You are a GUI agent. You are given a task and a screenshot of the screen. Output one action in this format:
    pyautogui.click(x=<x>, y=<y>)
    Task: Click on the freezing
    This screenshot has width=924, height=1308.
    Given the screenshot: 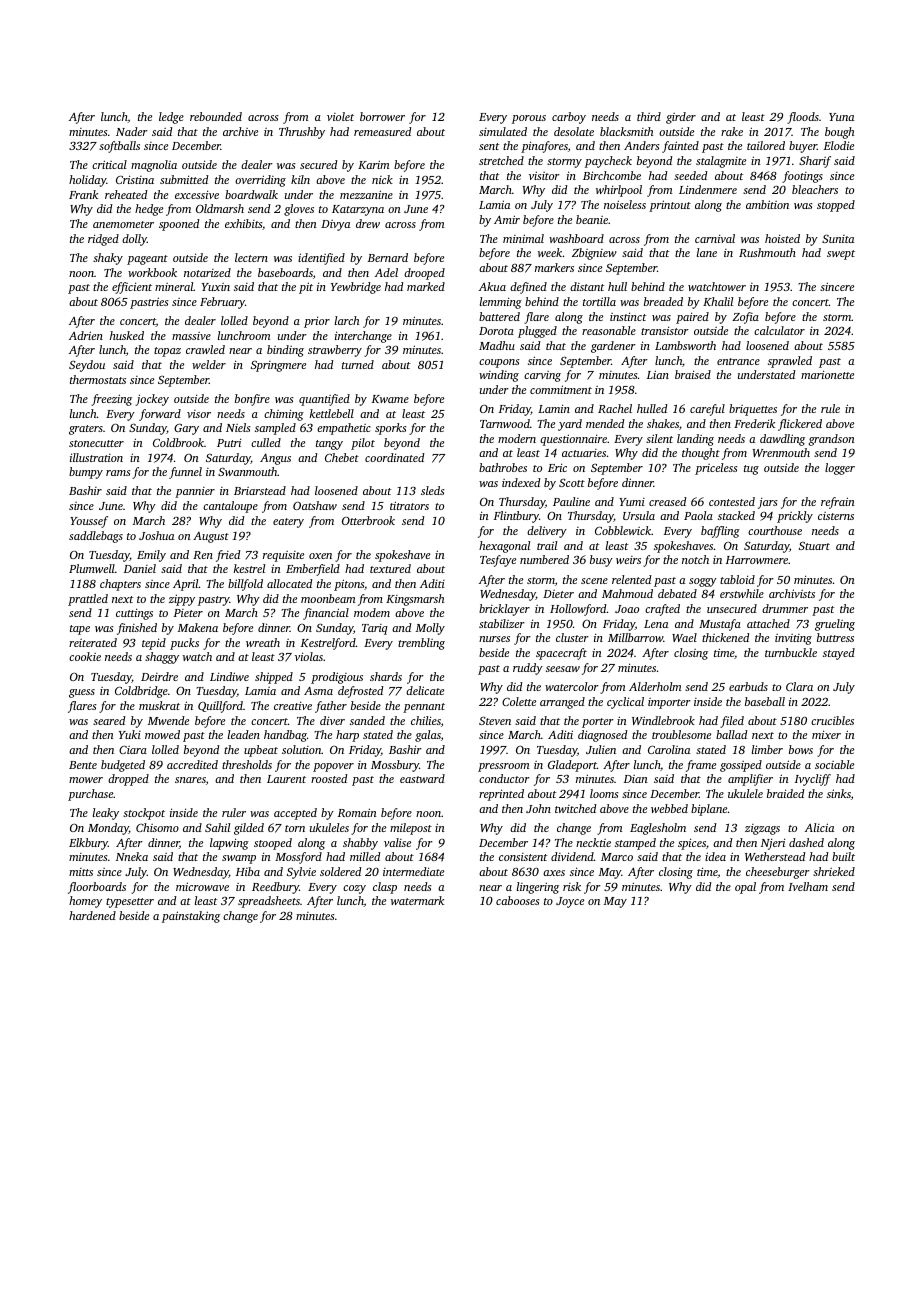 What is the action you would take?
    pyautogui.click(x=111, y=400)
